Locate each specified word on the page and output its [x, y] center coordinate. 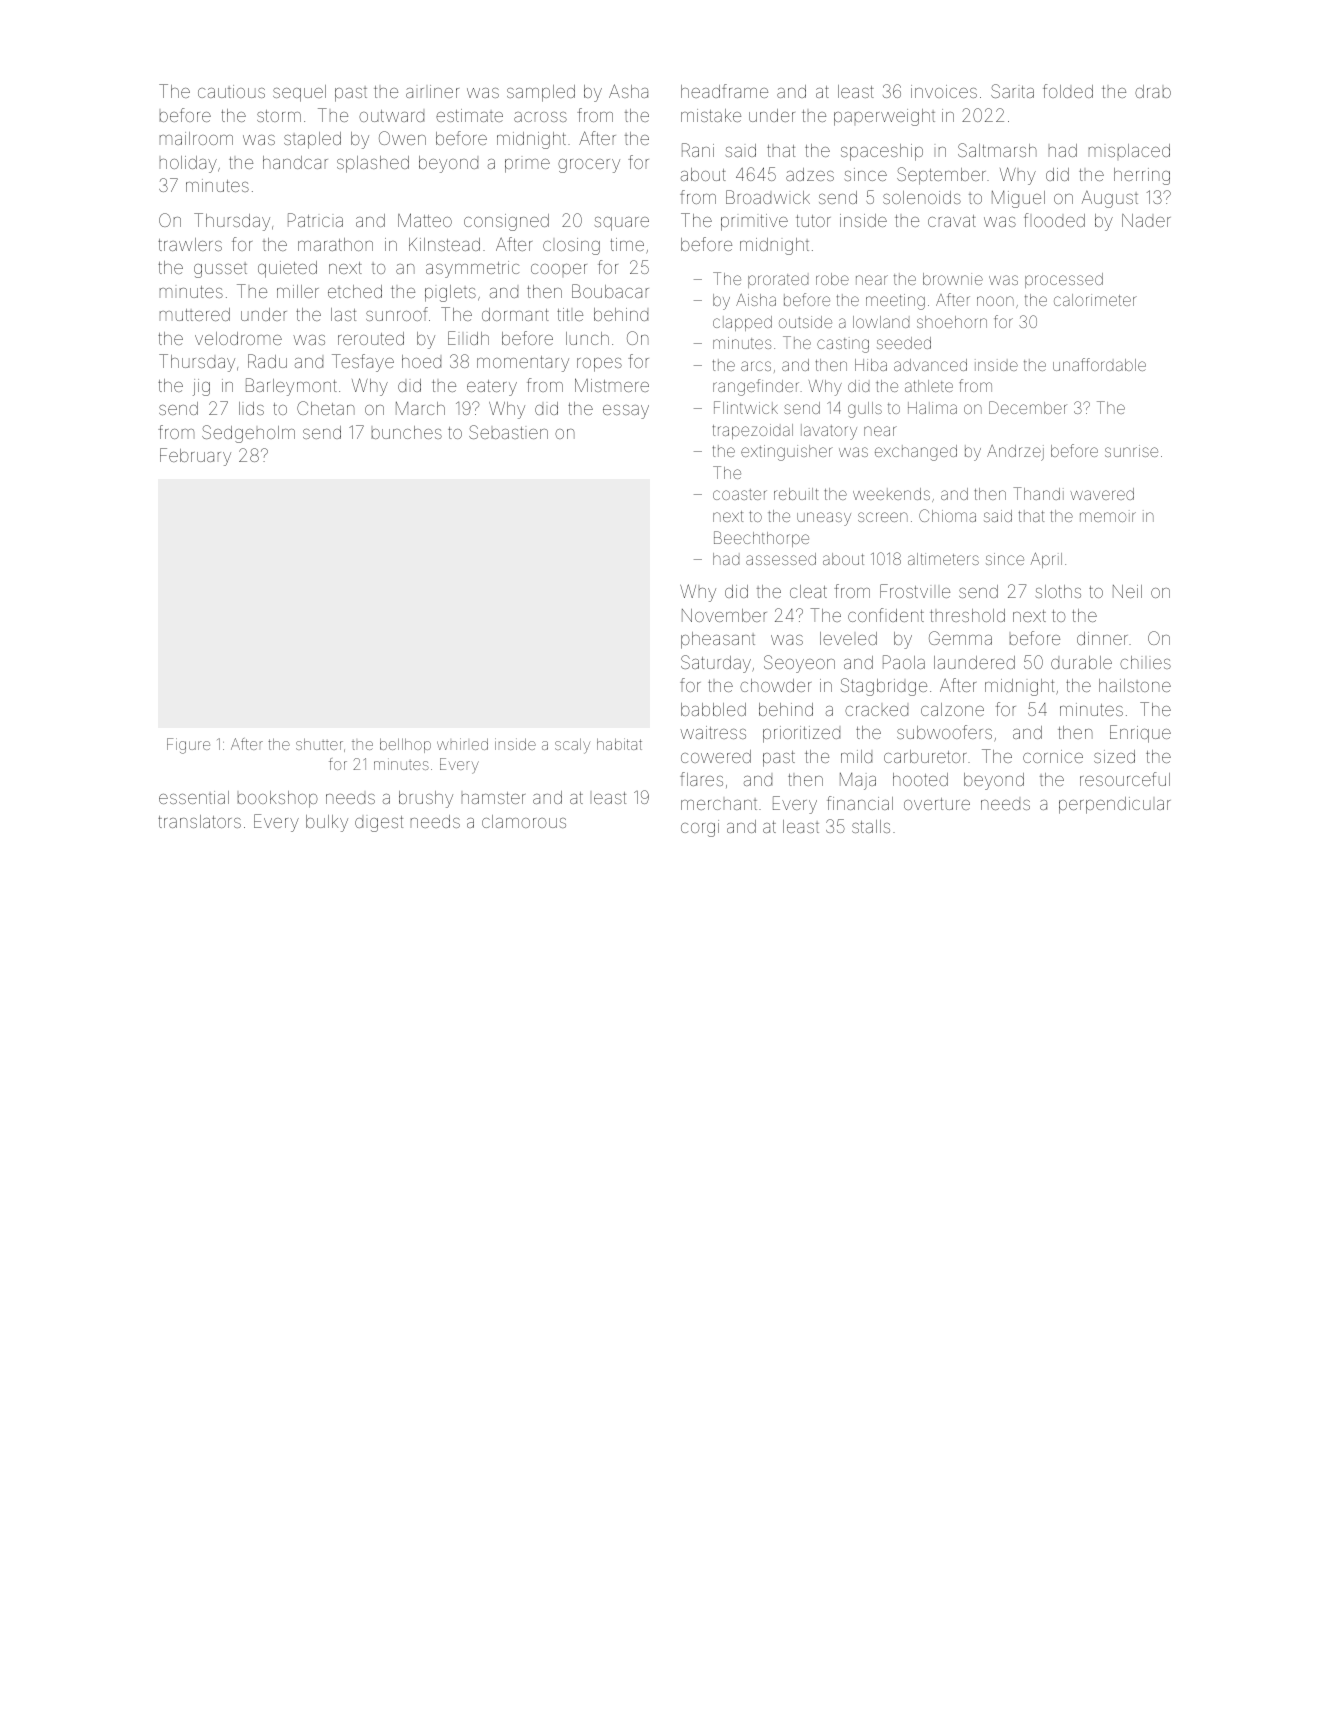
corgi [700, 828]
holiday [188, 164]
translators [199, 821]
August [1110, 199]
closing [571, 246]
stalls [871, 826]
